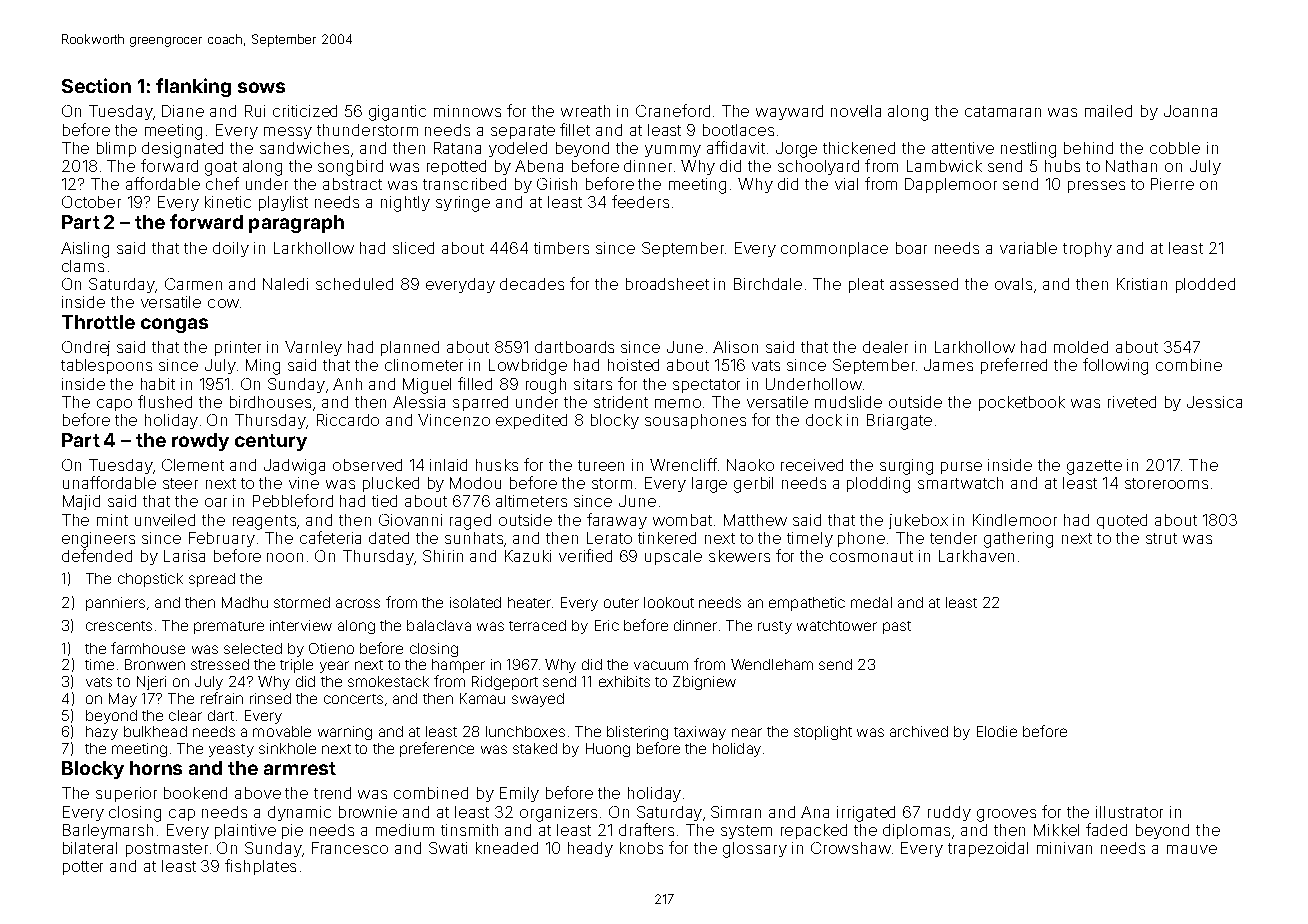 This page has width=1308, height=924. Describe the element at coordinates (255, 111) in the page. I see `Rui` at that location.
